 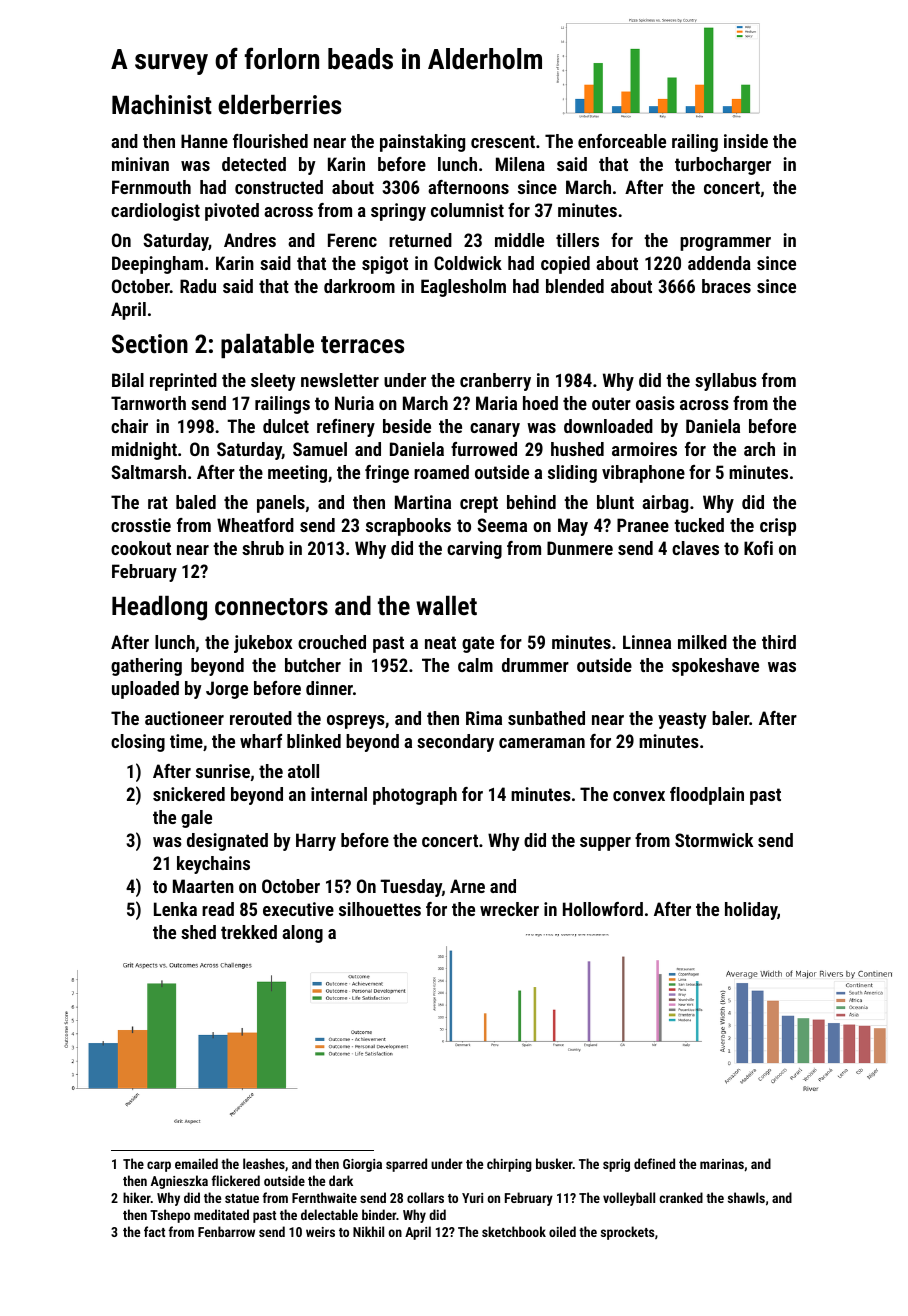 I want to click on ospreys, so click(x=356, y=722).
